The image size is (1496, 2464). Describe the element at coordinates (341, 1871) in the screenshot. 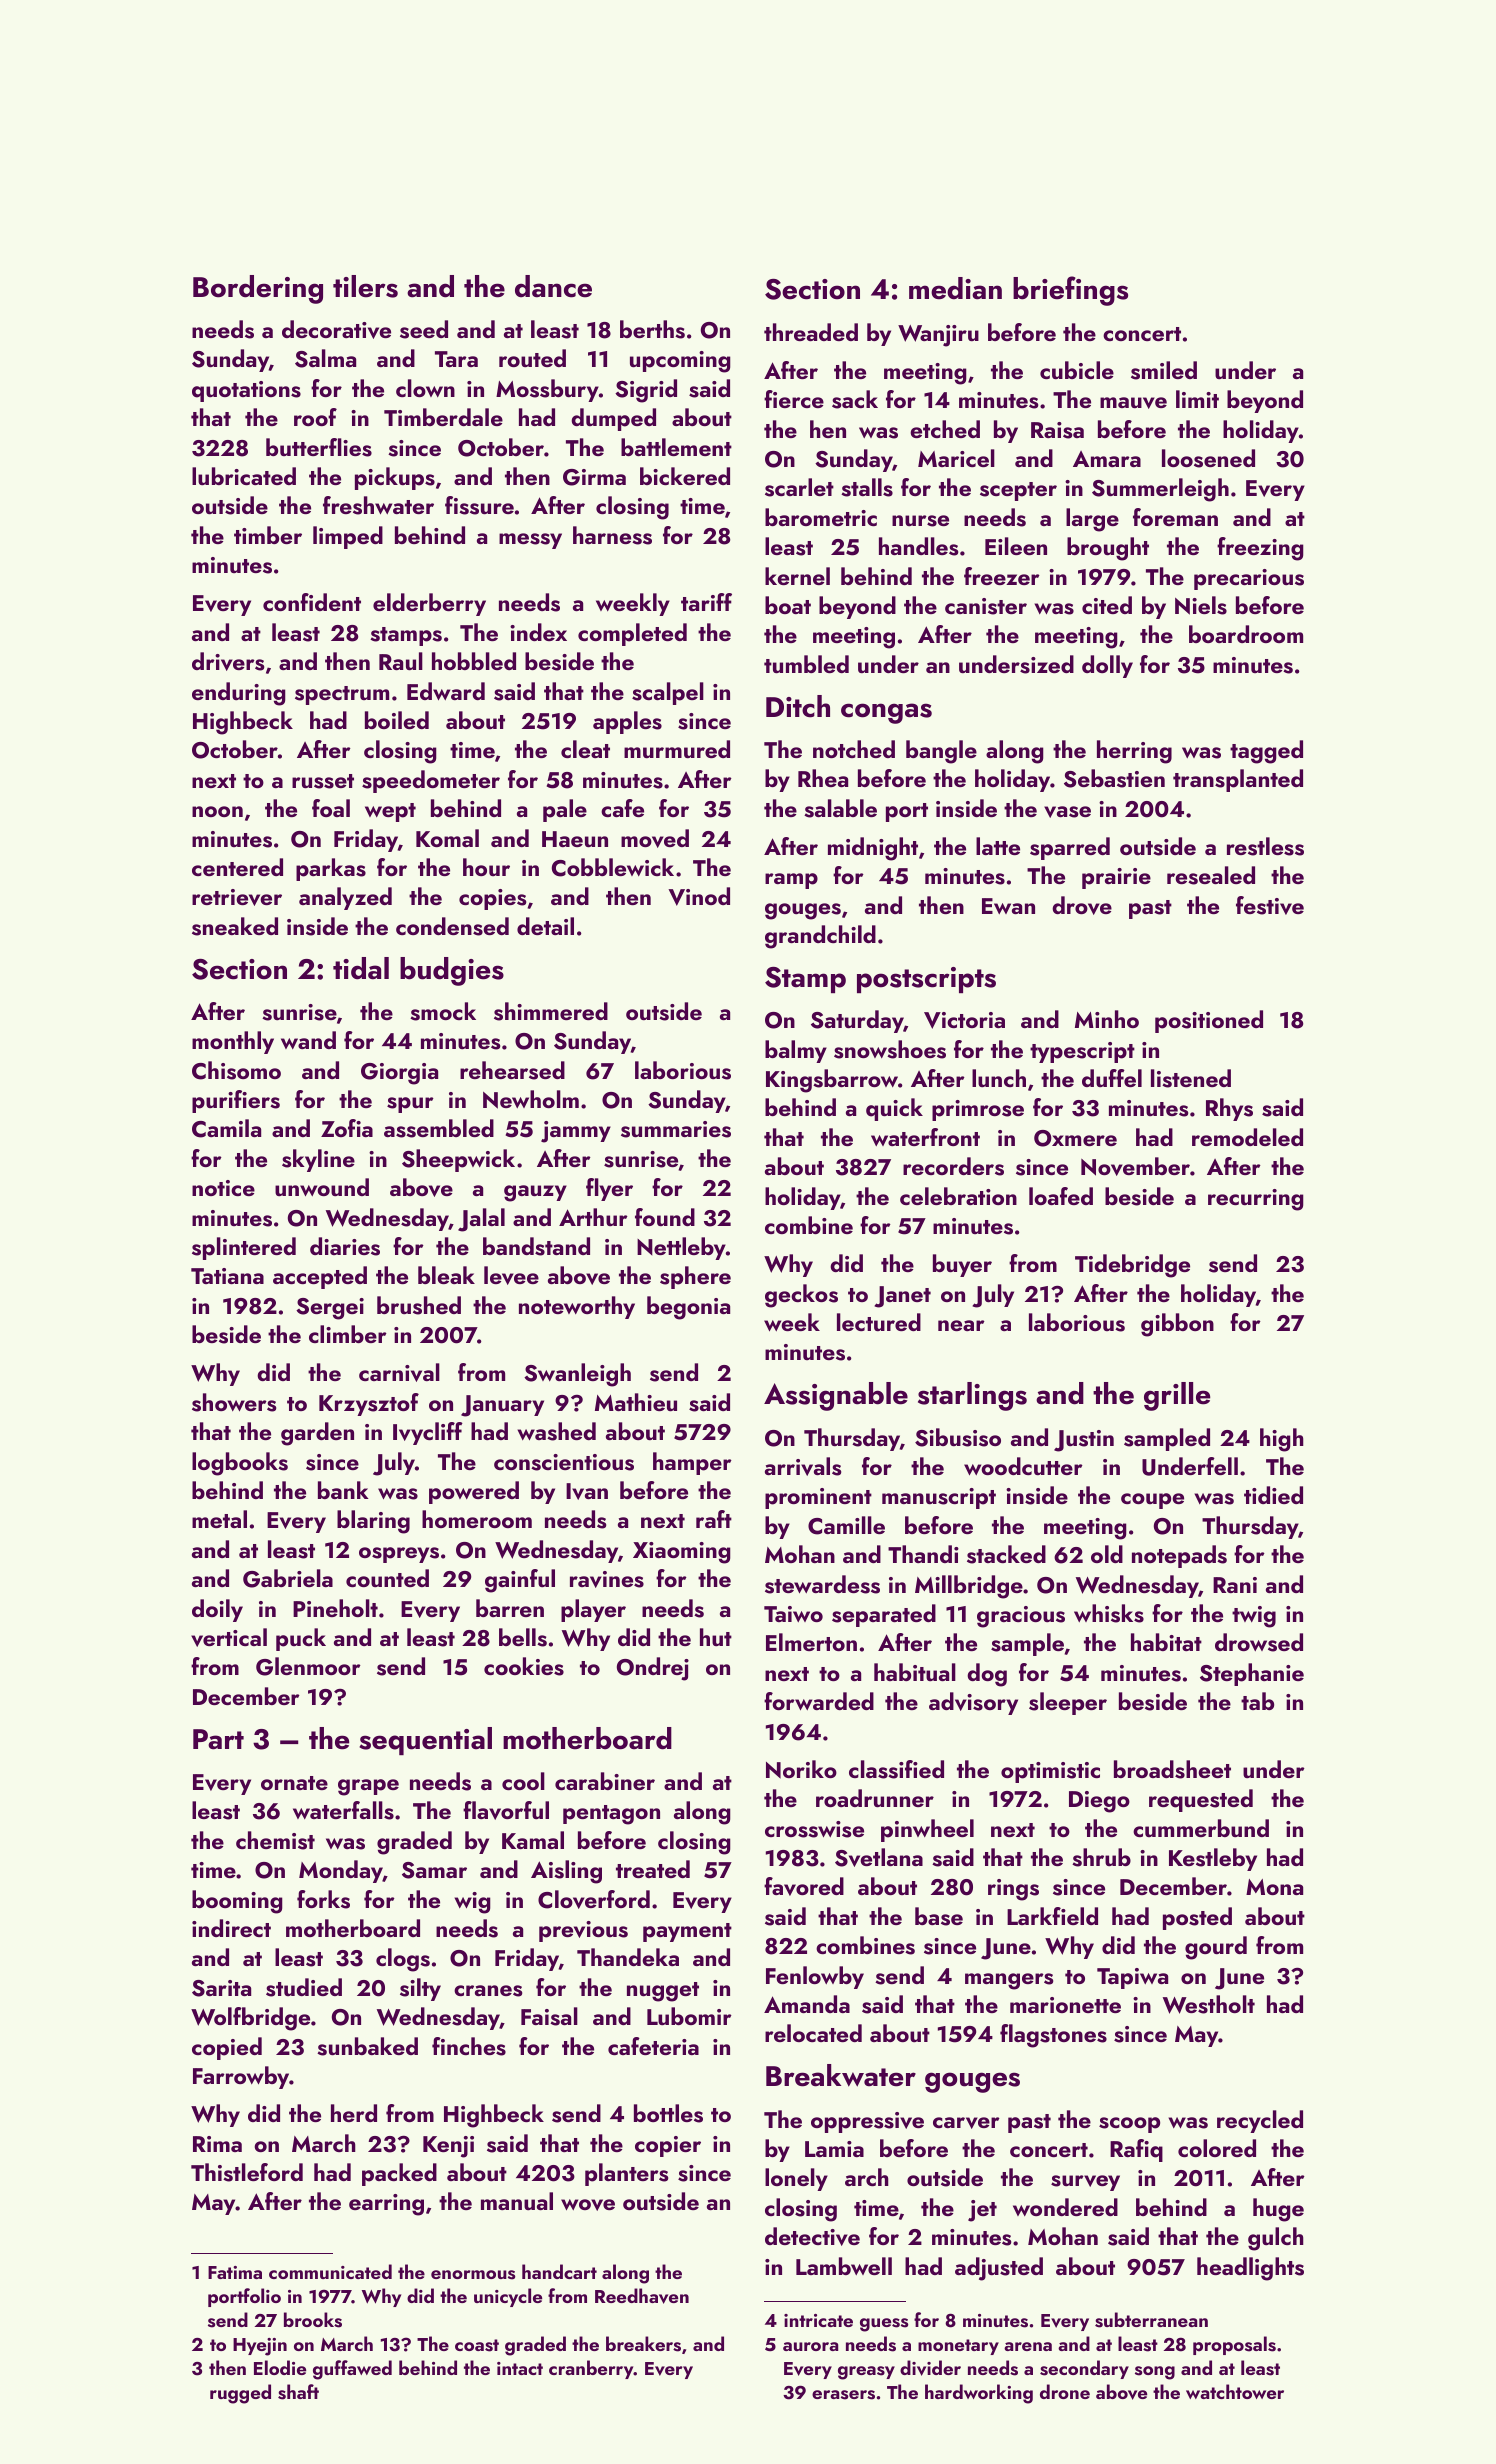

I see `Monday` at that location.
